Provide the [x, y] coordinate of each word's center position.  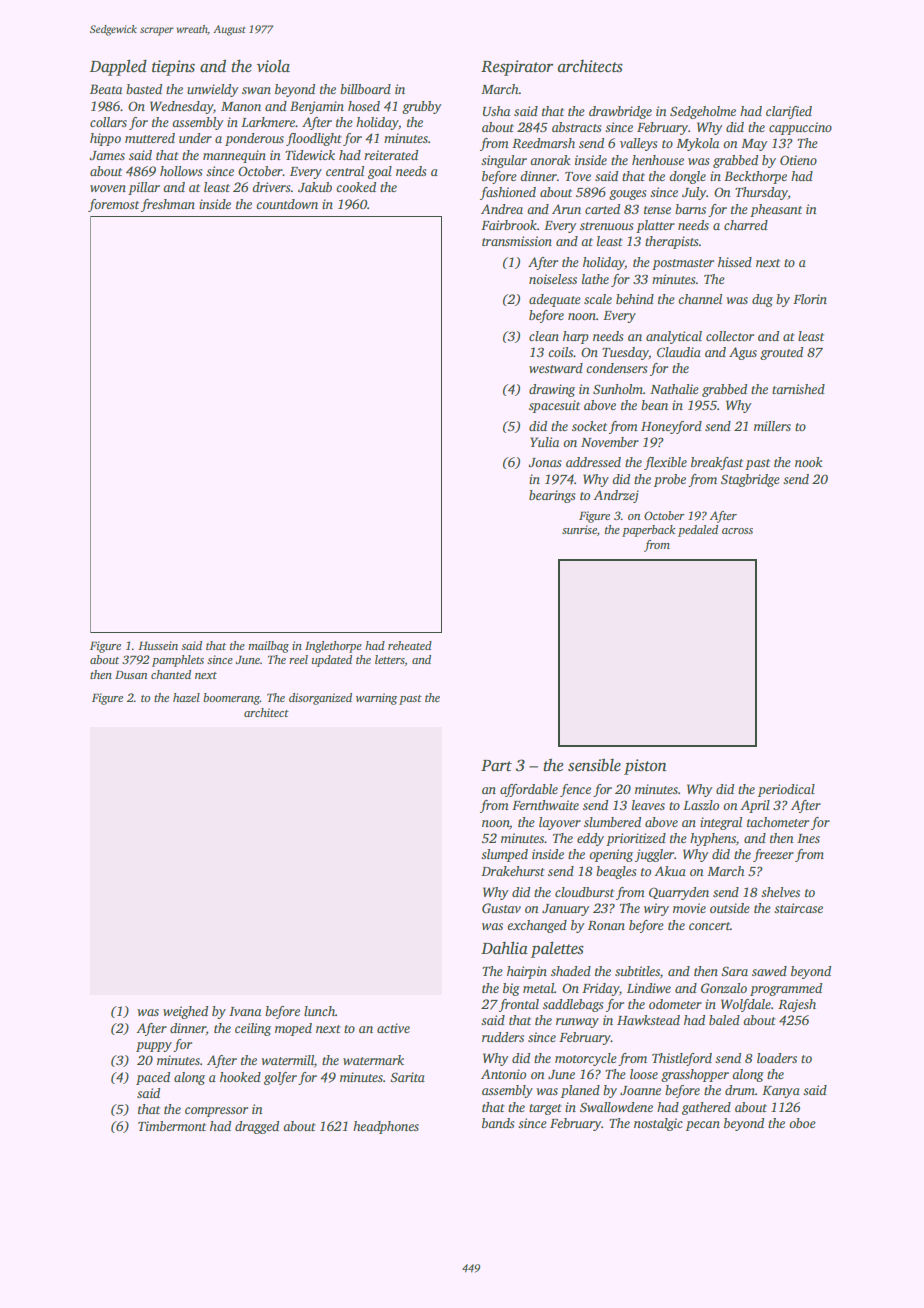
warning [376, 699]
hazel [186, 697]
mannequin [234, 156]
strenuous [607, 226]
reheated [410, 645]
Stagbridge [750, 480]
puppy [154, 1047]
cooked [356, 187]
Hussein [158, 645]
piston [645, 767]
